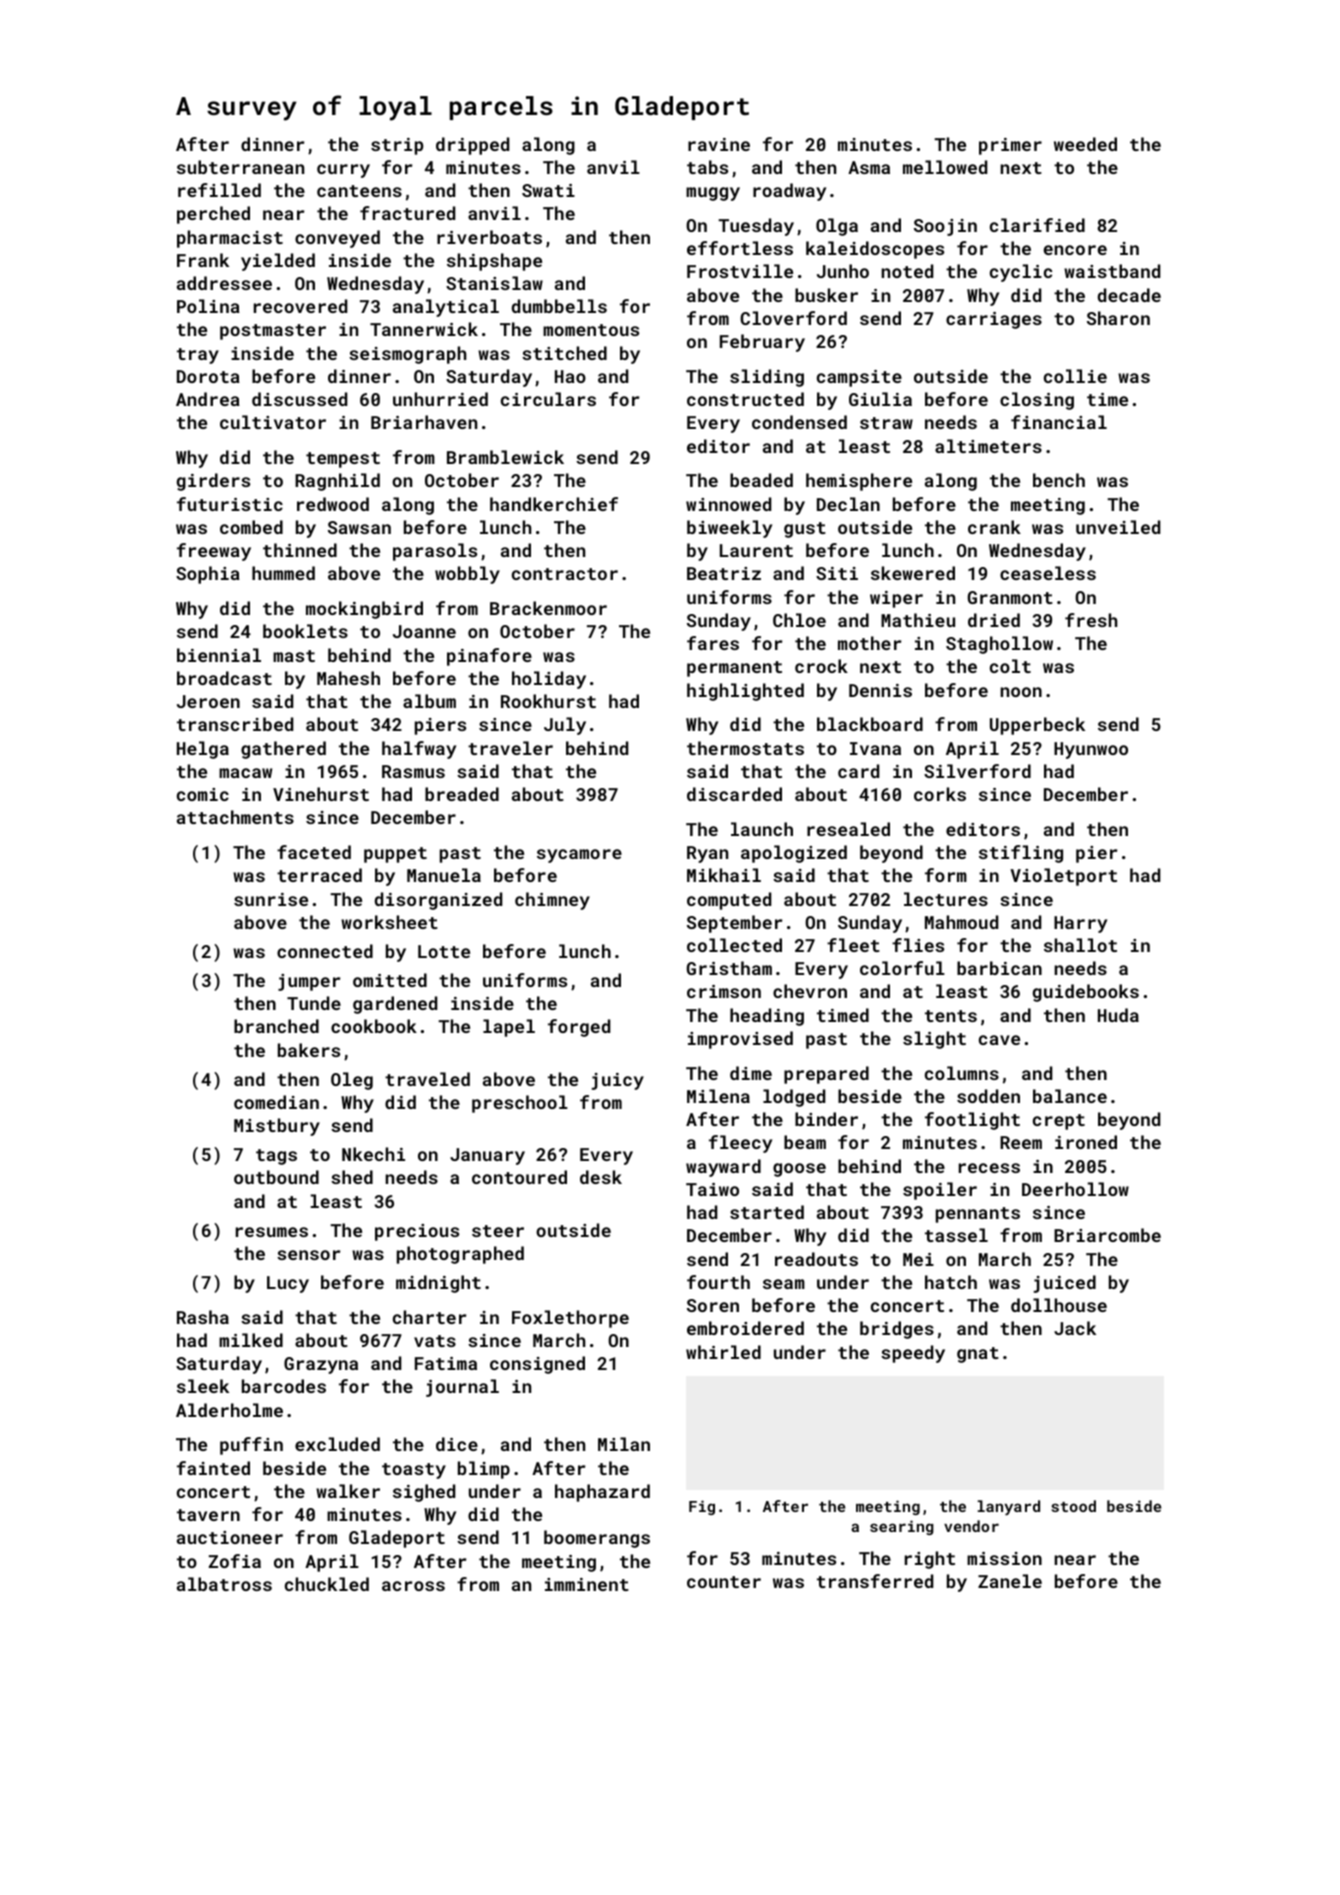 Image resolution: width=1340 pixels, height=1895 pixels. I want to click on tempest, so click(343, 460).
